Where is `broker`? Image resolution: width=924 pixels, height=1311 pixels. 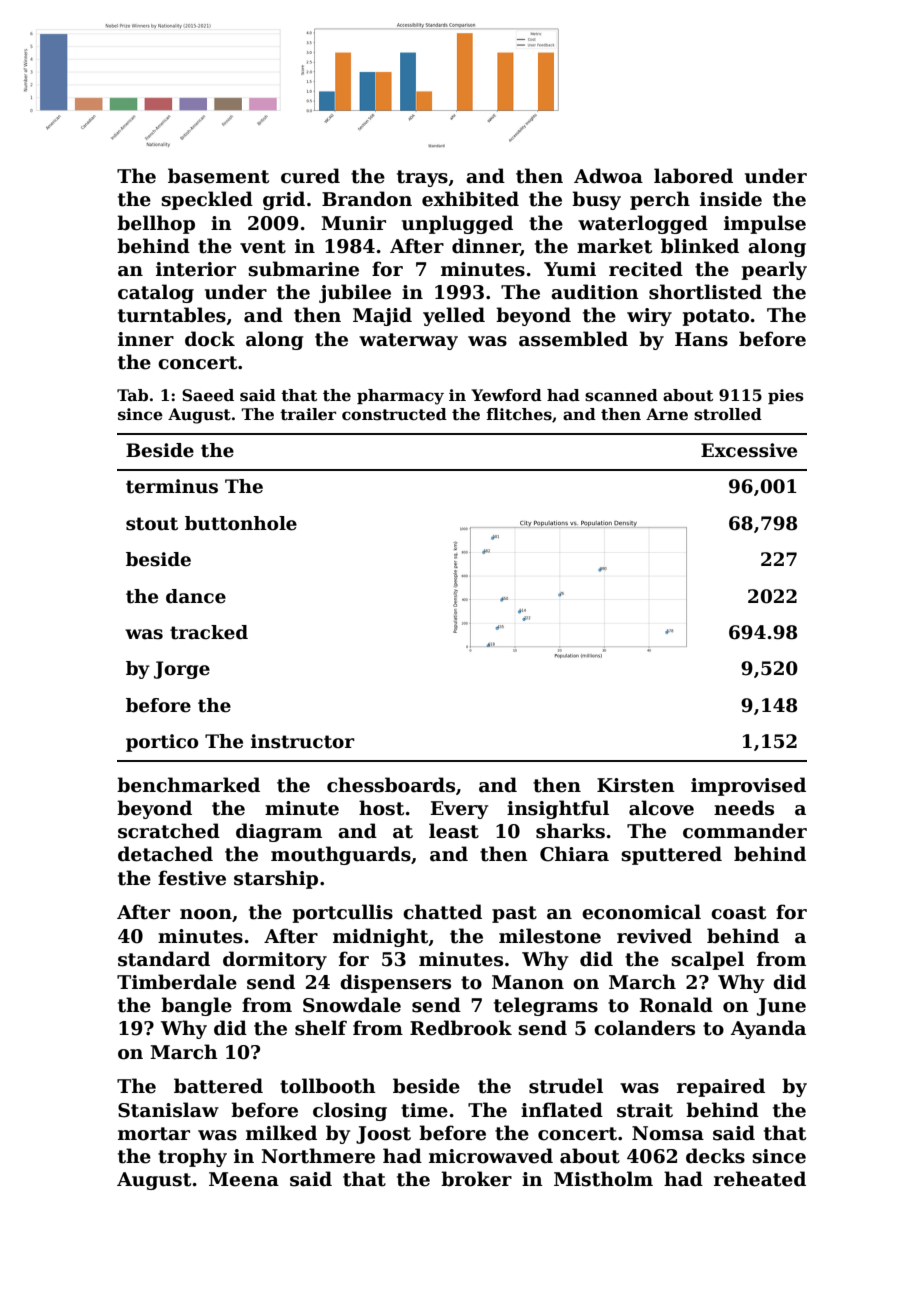 broker is located at coordinates (476, 1179).
